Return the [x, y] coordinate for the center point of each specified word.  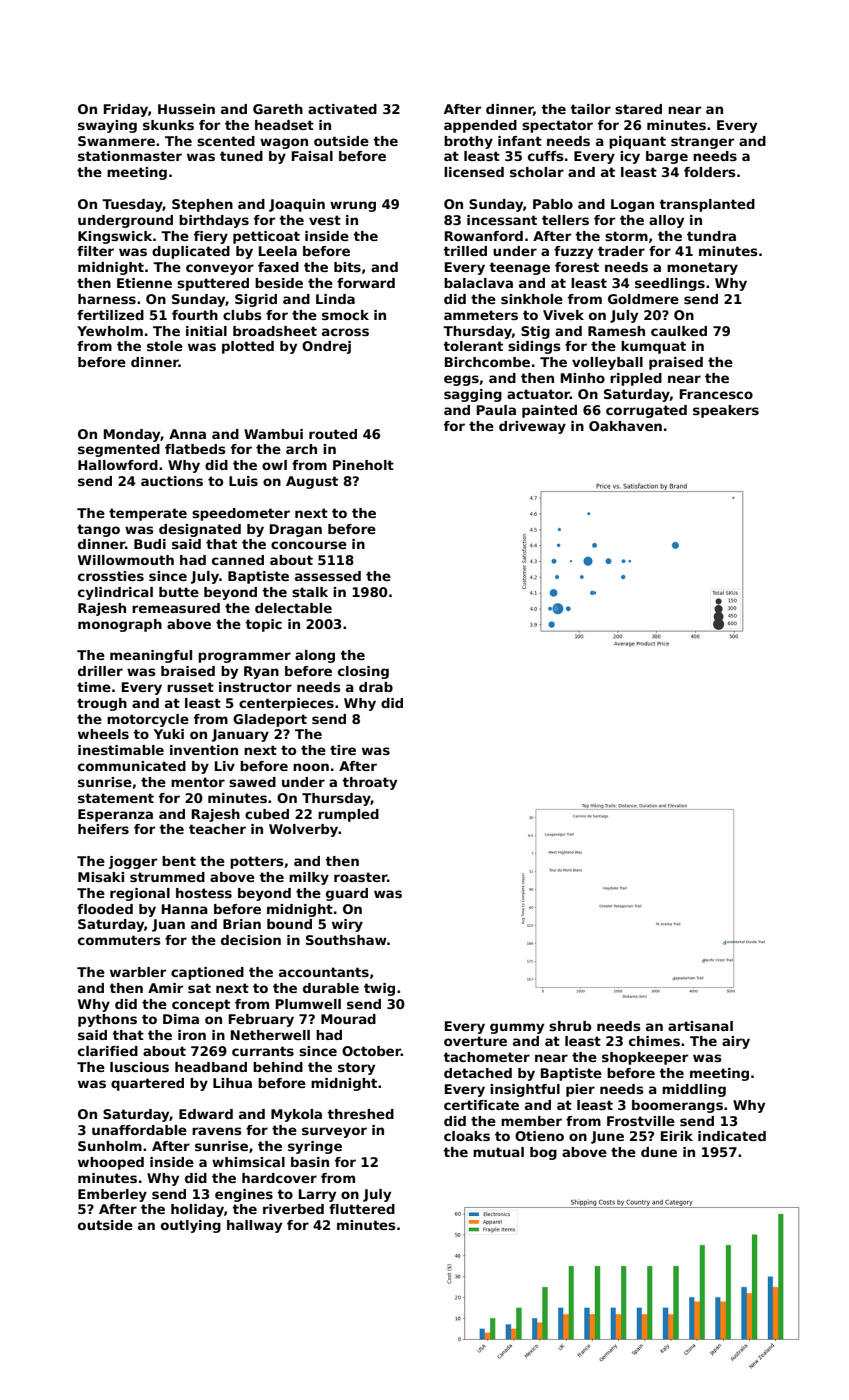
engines [244, 1195]
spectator [557, 126]
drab [376, 687]
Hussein [186, 109]
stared [638, 109]
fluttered [362, 1209]
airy [736, 1042]
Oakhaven [625, 426]
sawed [252, 782]
